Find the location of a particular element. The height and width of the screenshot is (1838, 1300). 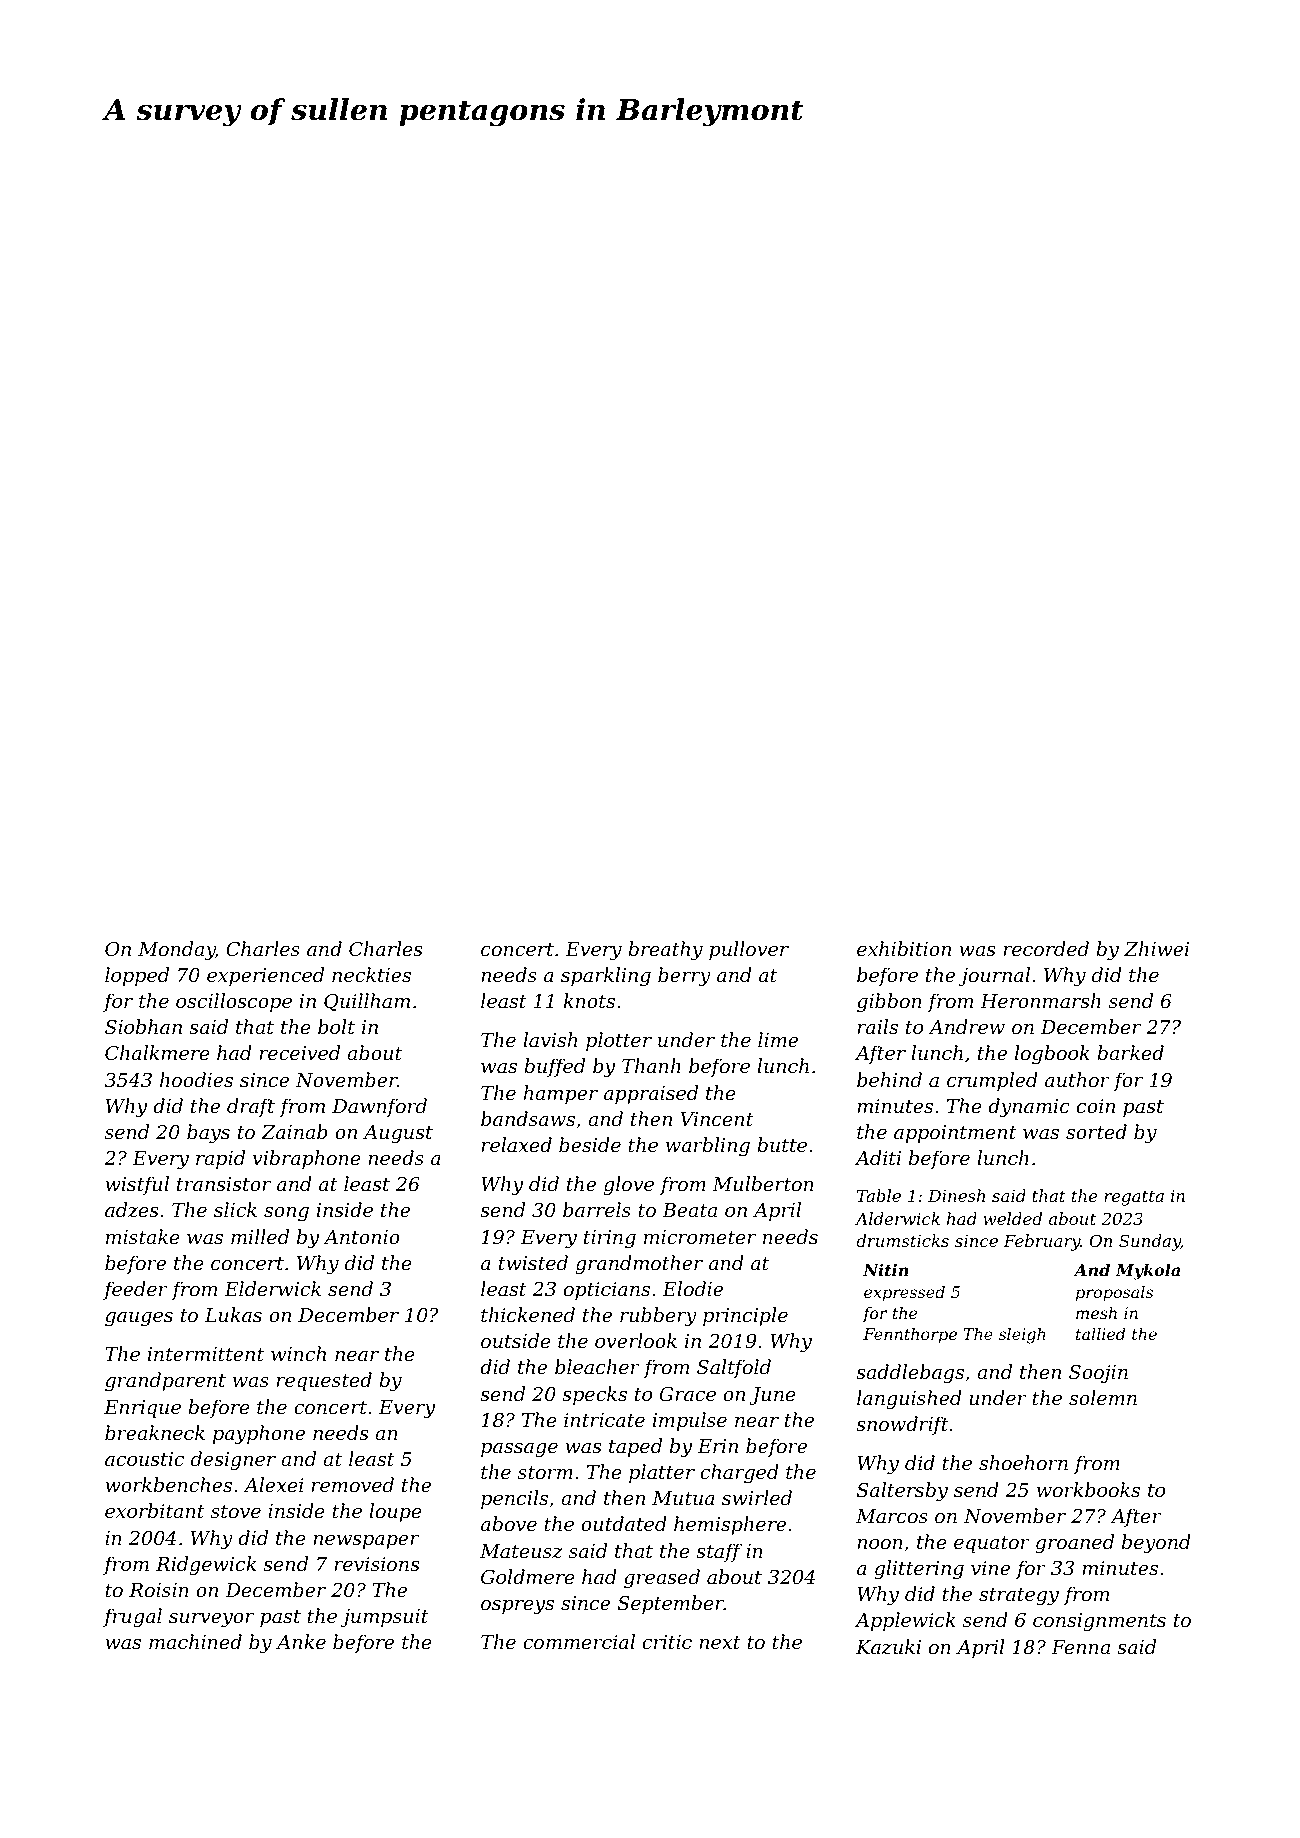

mesh is located at coordinates (1096, 1313).
